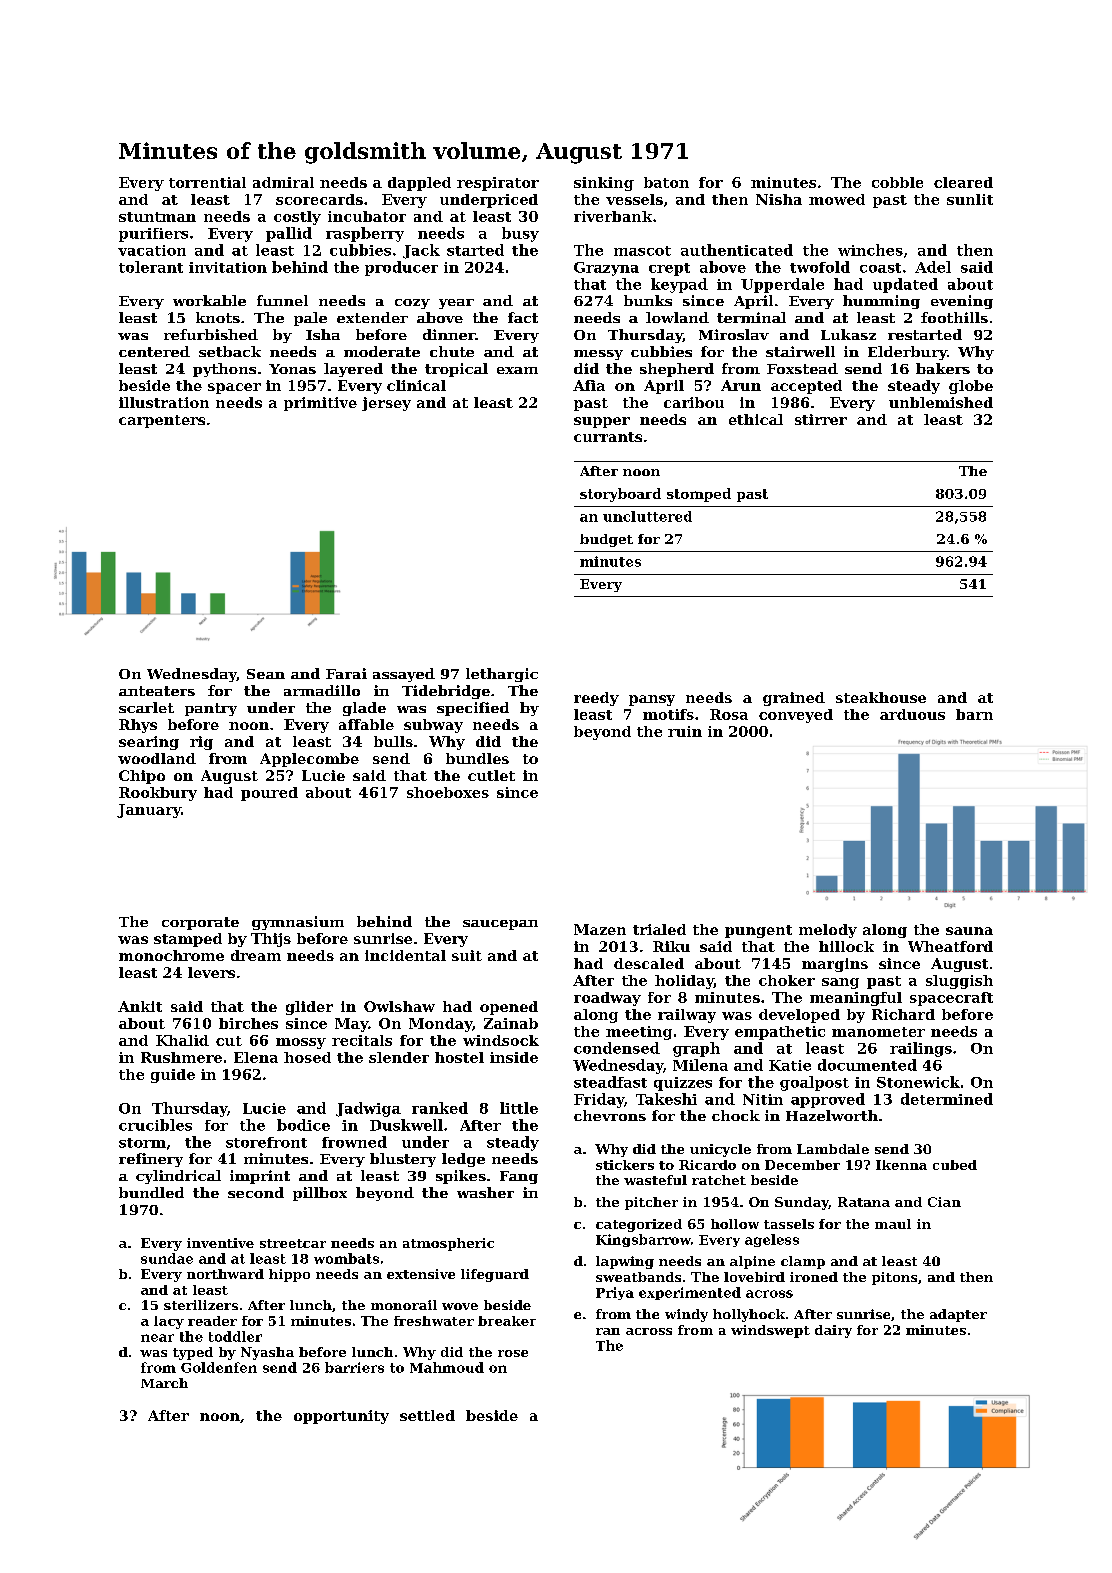 This document has height=1573, width=1112. Describe the element at coordinates (729, 714) in the document. I see `Rosa` at that location.
